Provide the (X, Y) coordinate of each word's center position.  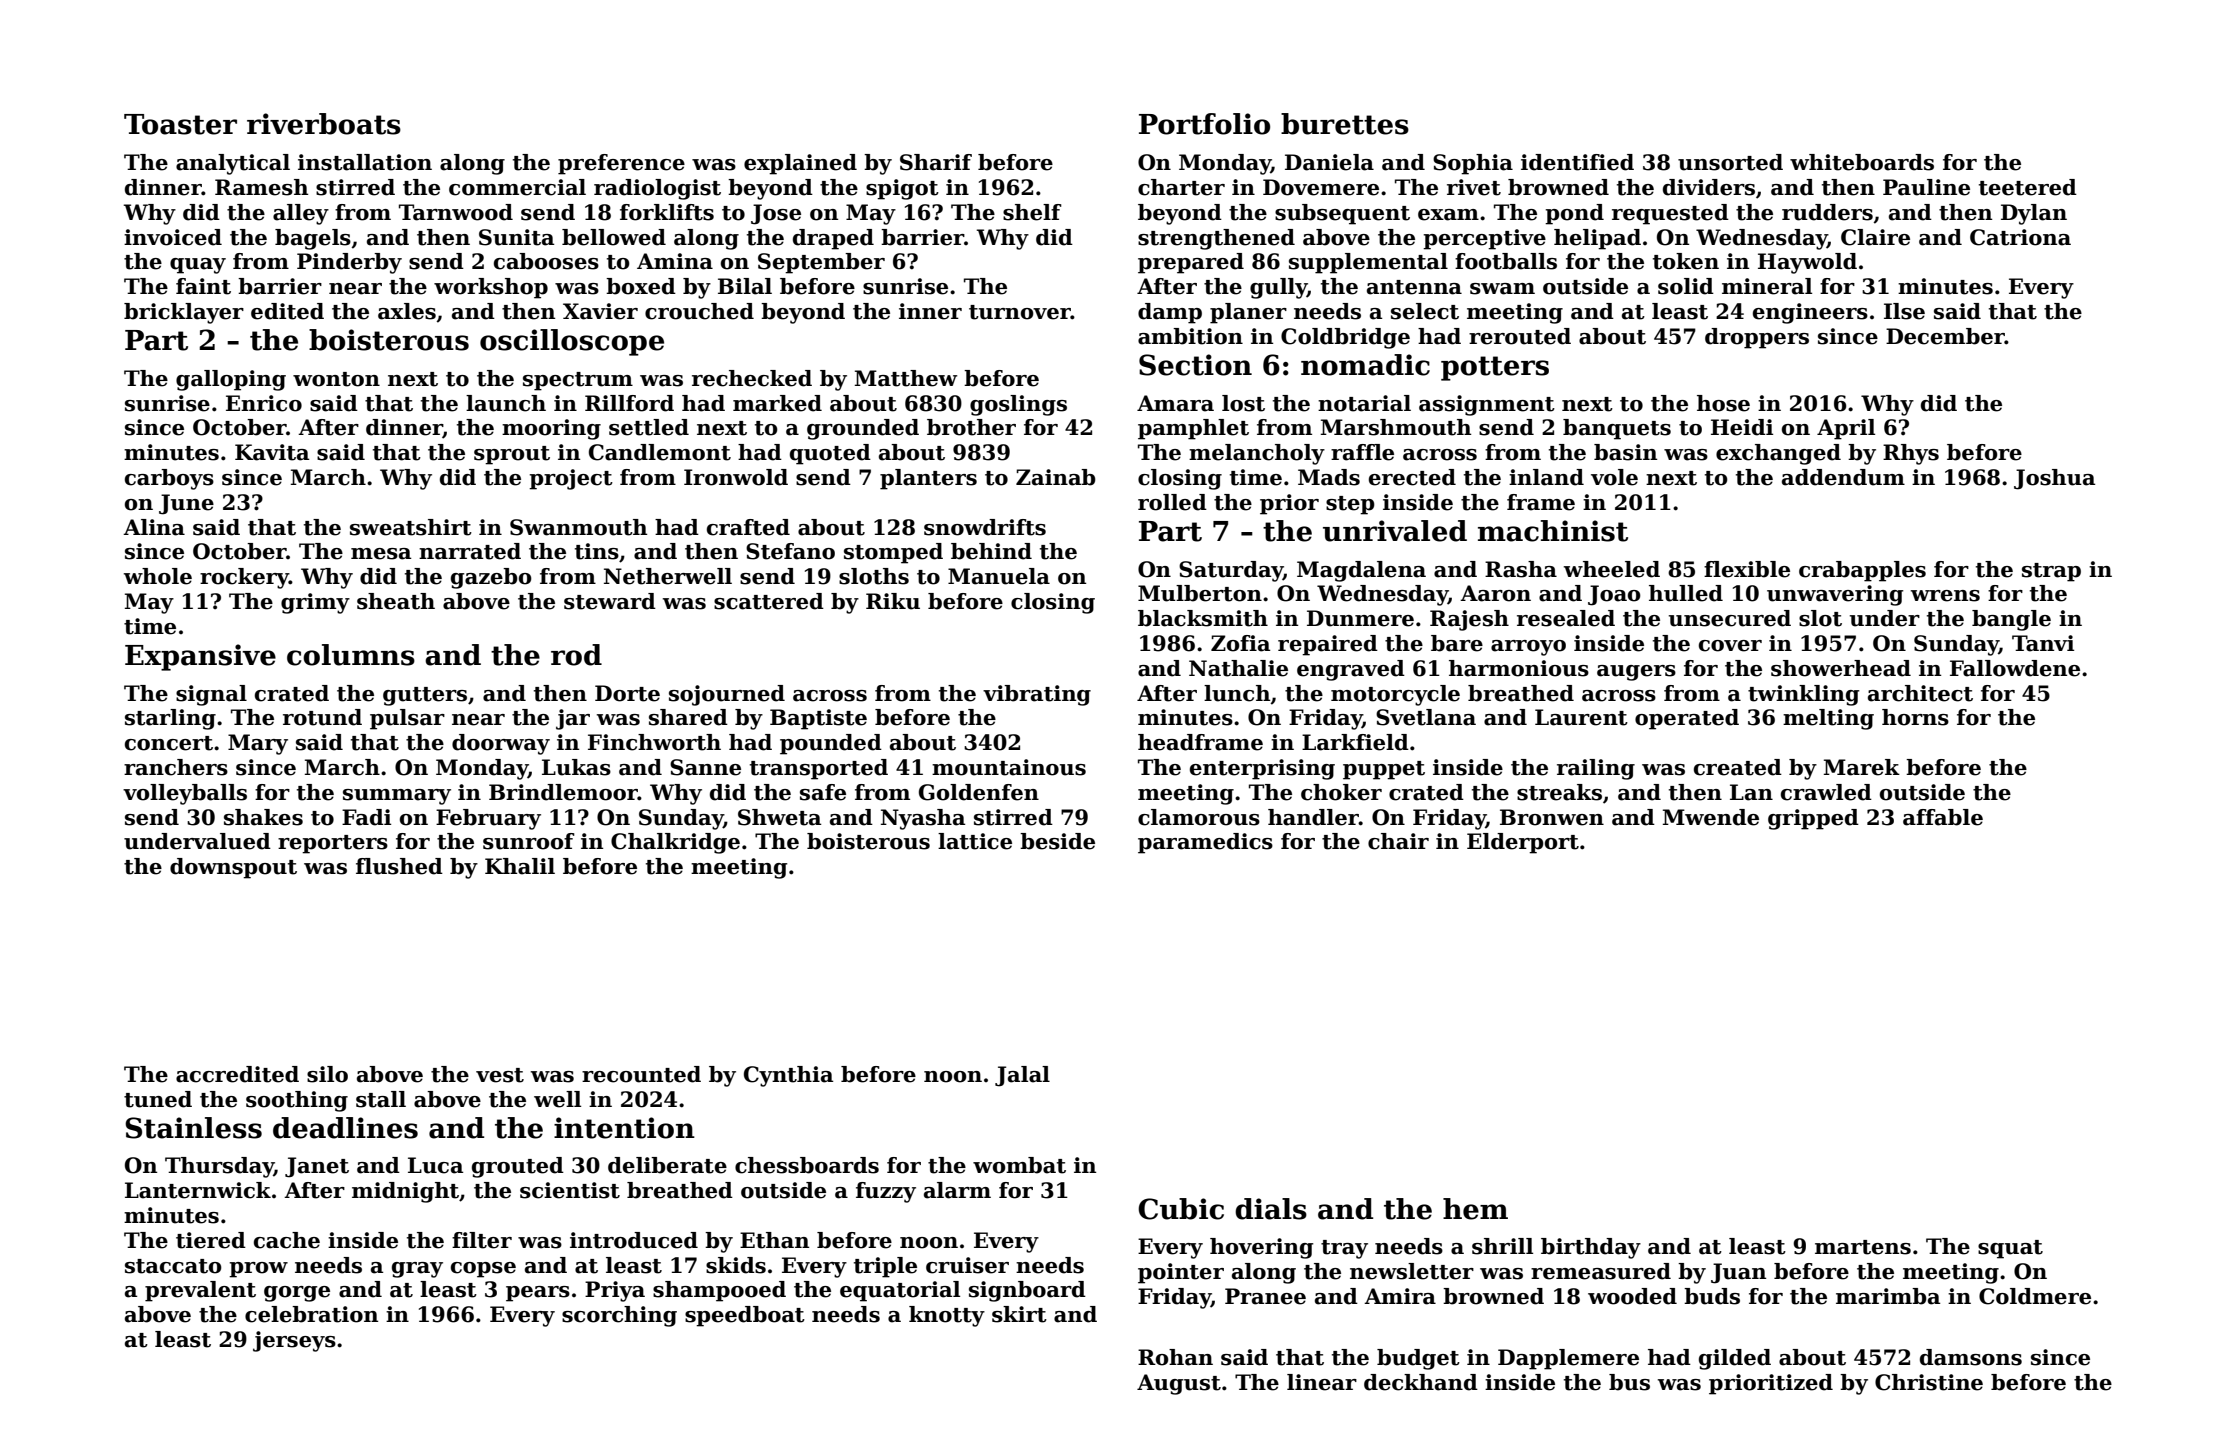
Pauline (1926, 187)
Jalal (1022, 1076)
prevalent (200, 1291)
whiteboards (1862, 162)
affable (1943, 817)
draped (833, 239)
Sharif (936, 162)
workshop (491, 288)
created (1738, 767)
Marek (1862, 767)
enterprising (1262, 769)
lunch (1237, 693)
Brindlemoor (563, 792)
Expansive (200, 657)
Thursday (219, 1167)
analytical (233, 164)
